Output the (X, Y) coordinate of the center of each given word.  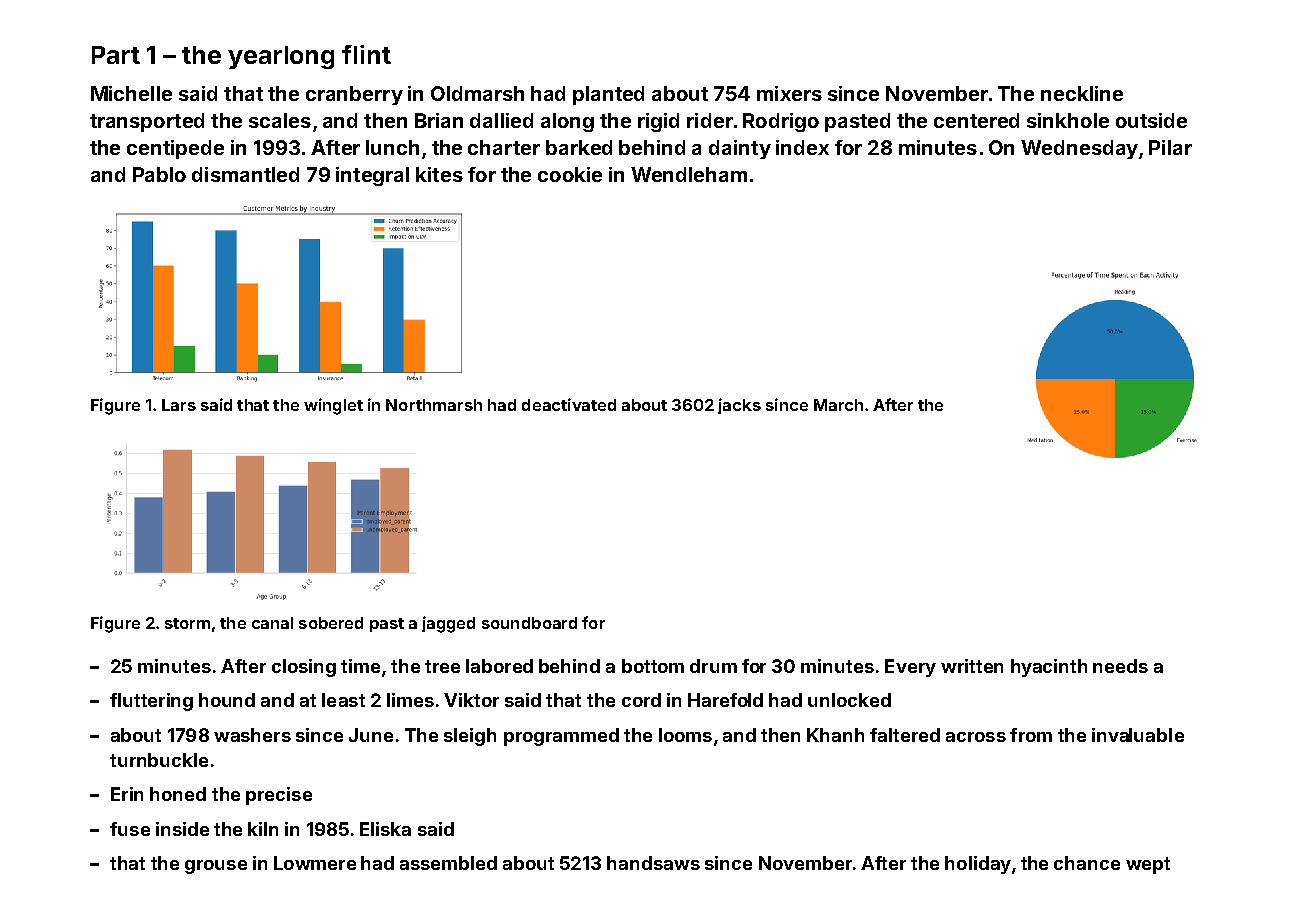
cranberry (354, 95)
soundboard (529, 623)
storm (187, 623)
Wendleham (689, 174)
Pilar (1170, 147)
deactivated (569, 404)
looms (685, 735)
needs (1120, 666)
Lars (179, 405)
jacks (739, 406)
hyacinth (1049, 668)
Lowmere (315, 863)
